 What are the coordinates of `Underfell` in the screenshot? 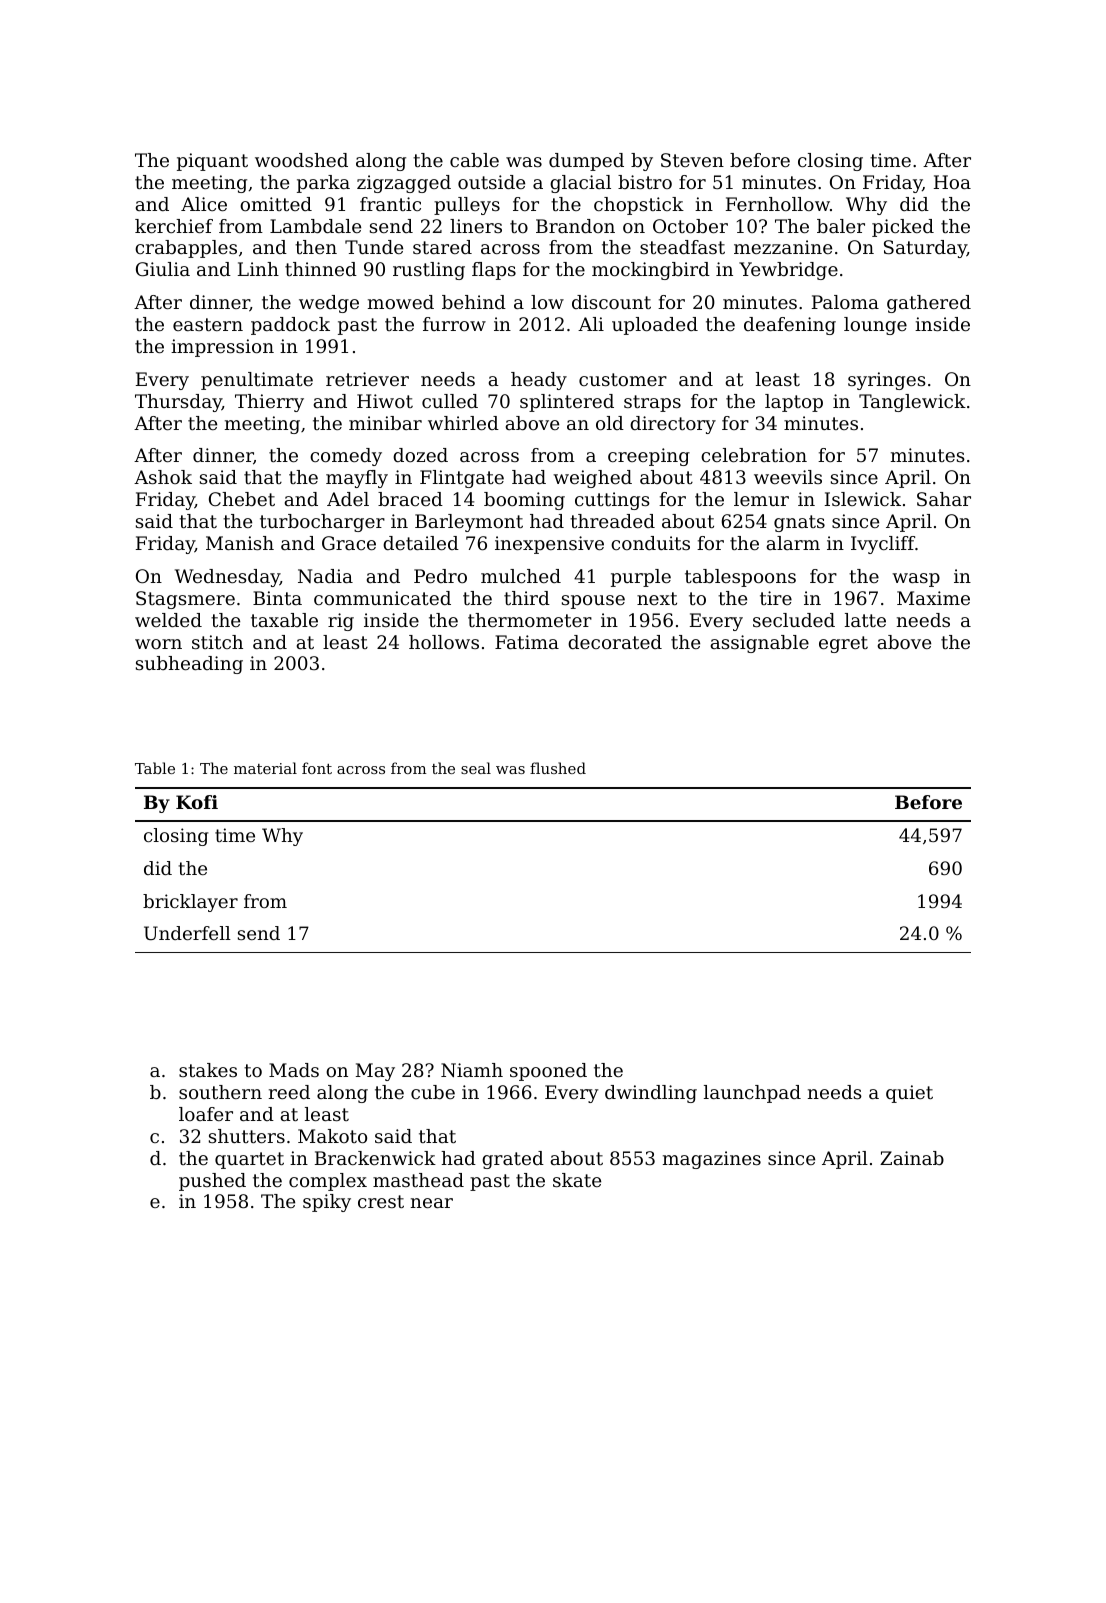 It's located at (187, 933).
